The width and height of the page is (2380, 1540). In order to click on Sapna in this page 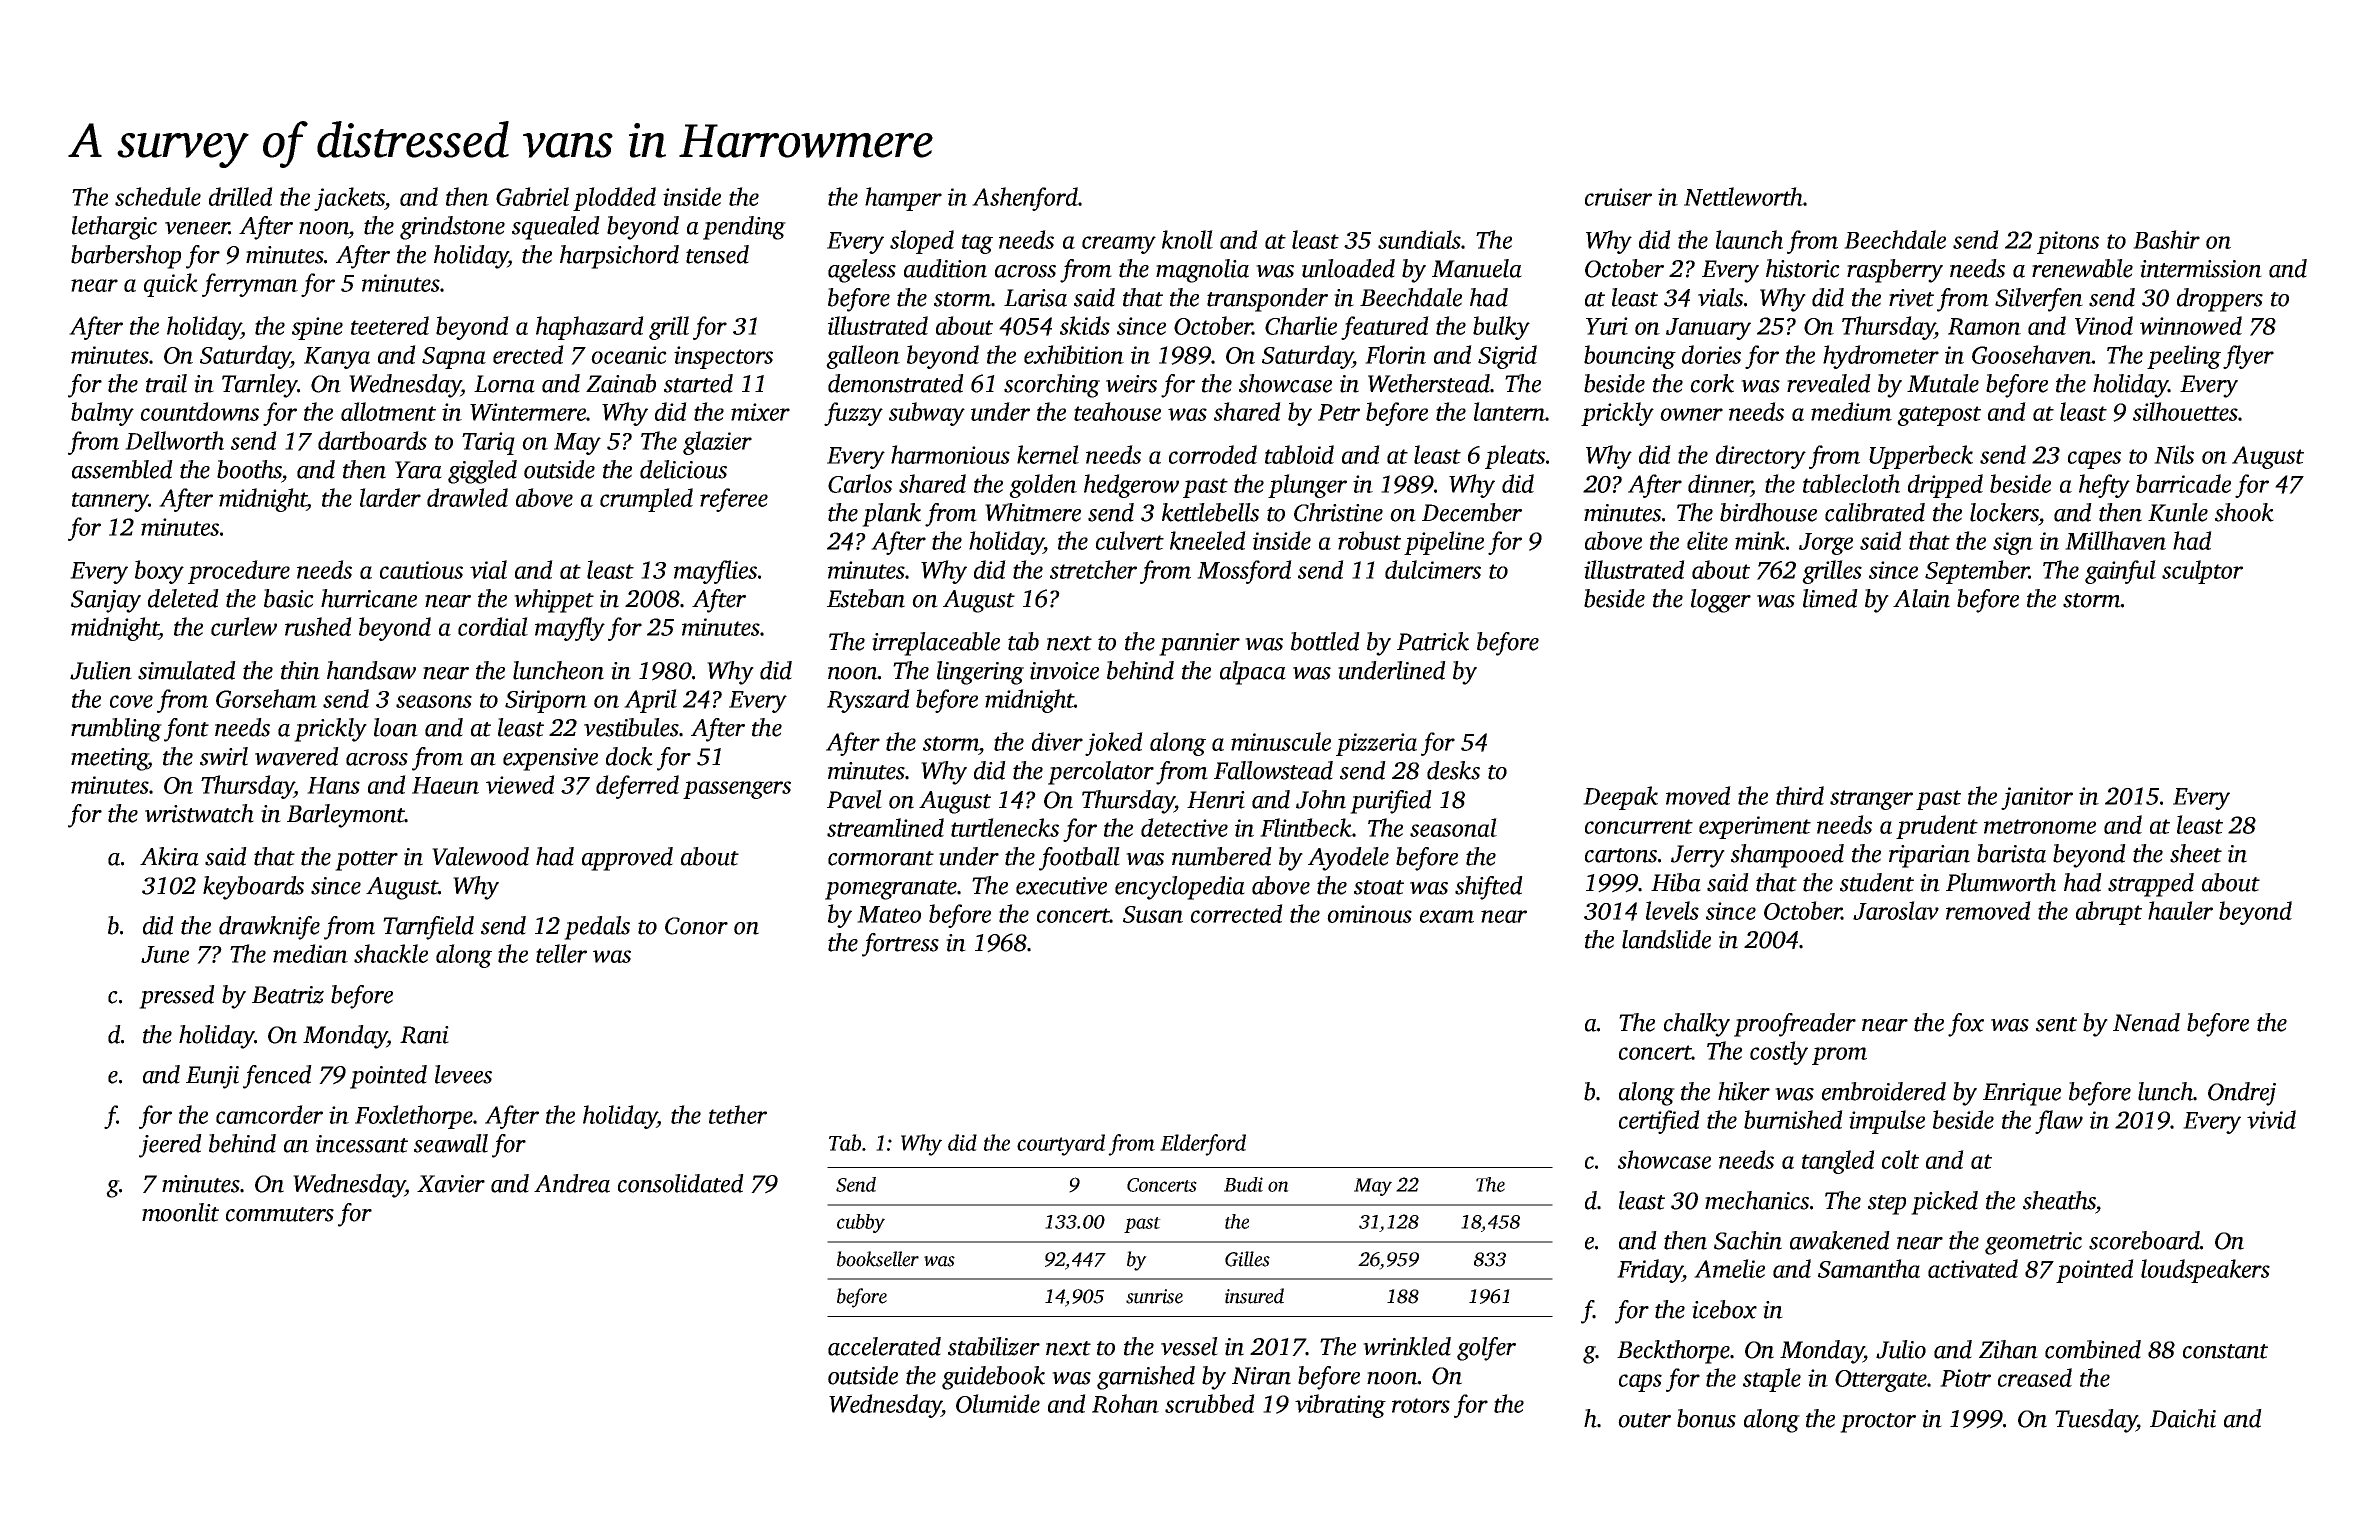, I will do `click(454, 358)`.
